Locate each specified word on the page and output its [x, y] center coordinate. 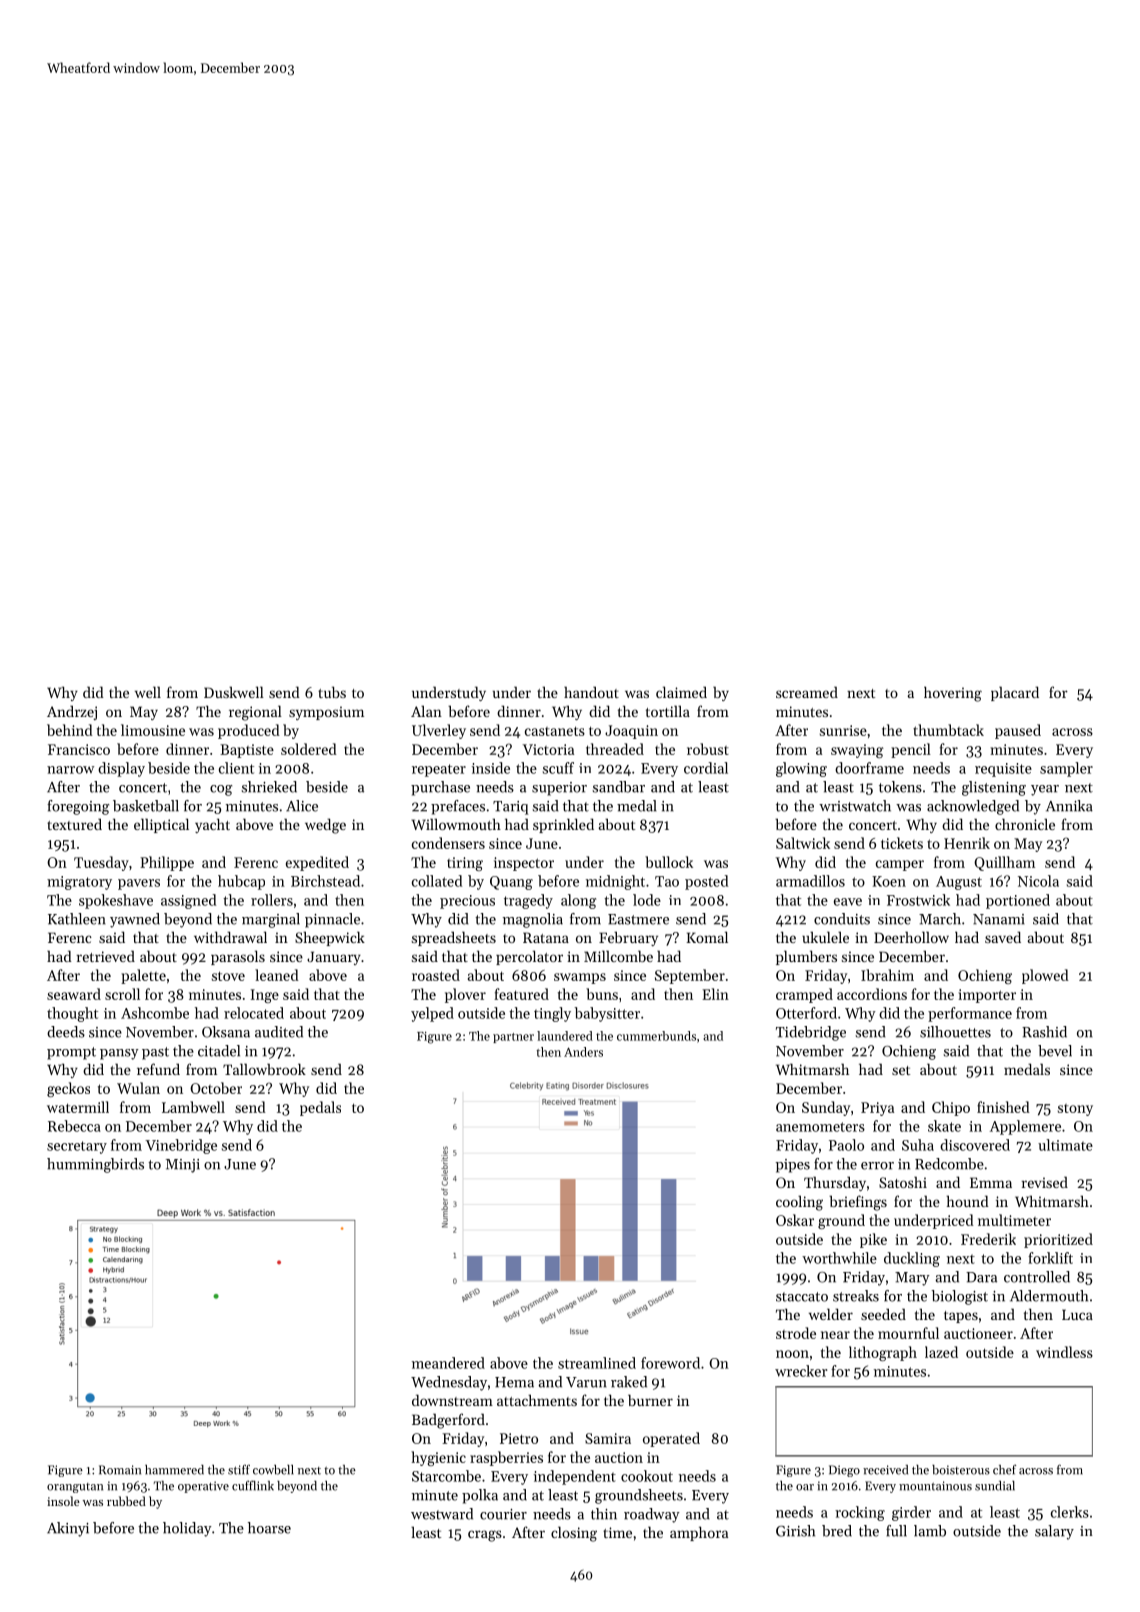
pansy [119, 1054]
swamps [580, 978]
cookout [647, 1476]
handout [591, 692]
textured [74, 824]
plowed [1045, 976]
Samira [608, 1438]
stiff [239, 1470]
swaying [857, 751]
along [578, 901]
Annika [1069, 806]
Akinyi [68, 1529]
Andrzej [72, 712]
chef [1004, 1469]
